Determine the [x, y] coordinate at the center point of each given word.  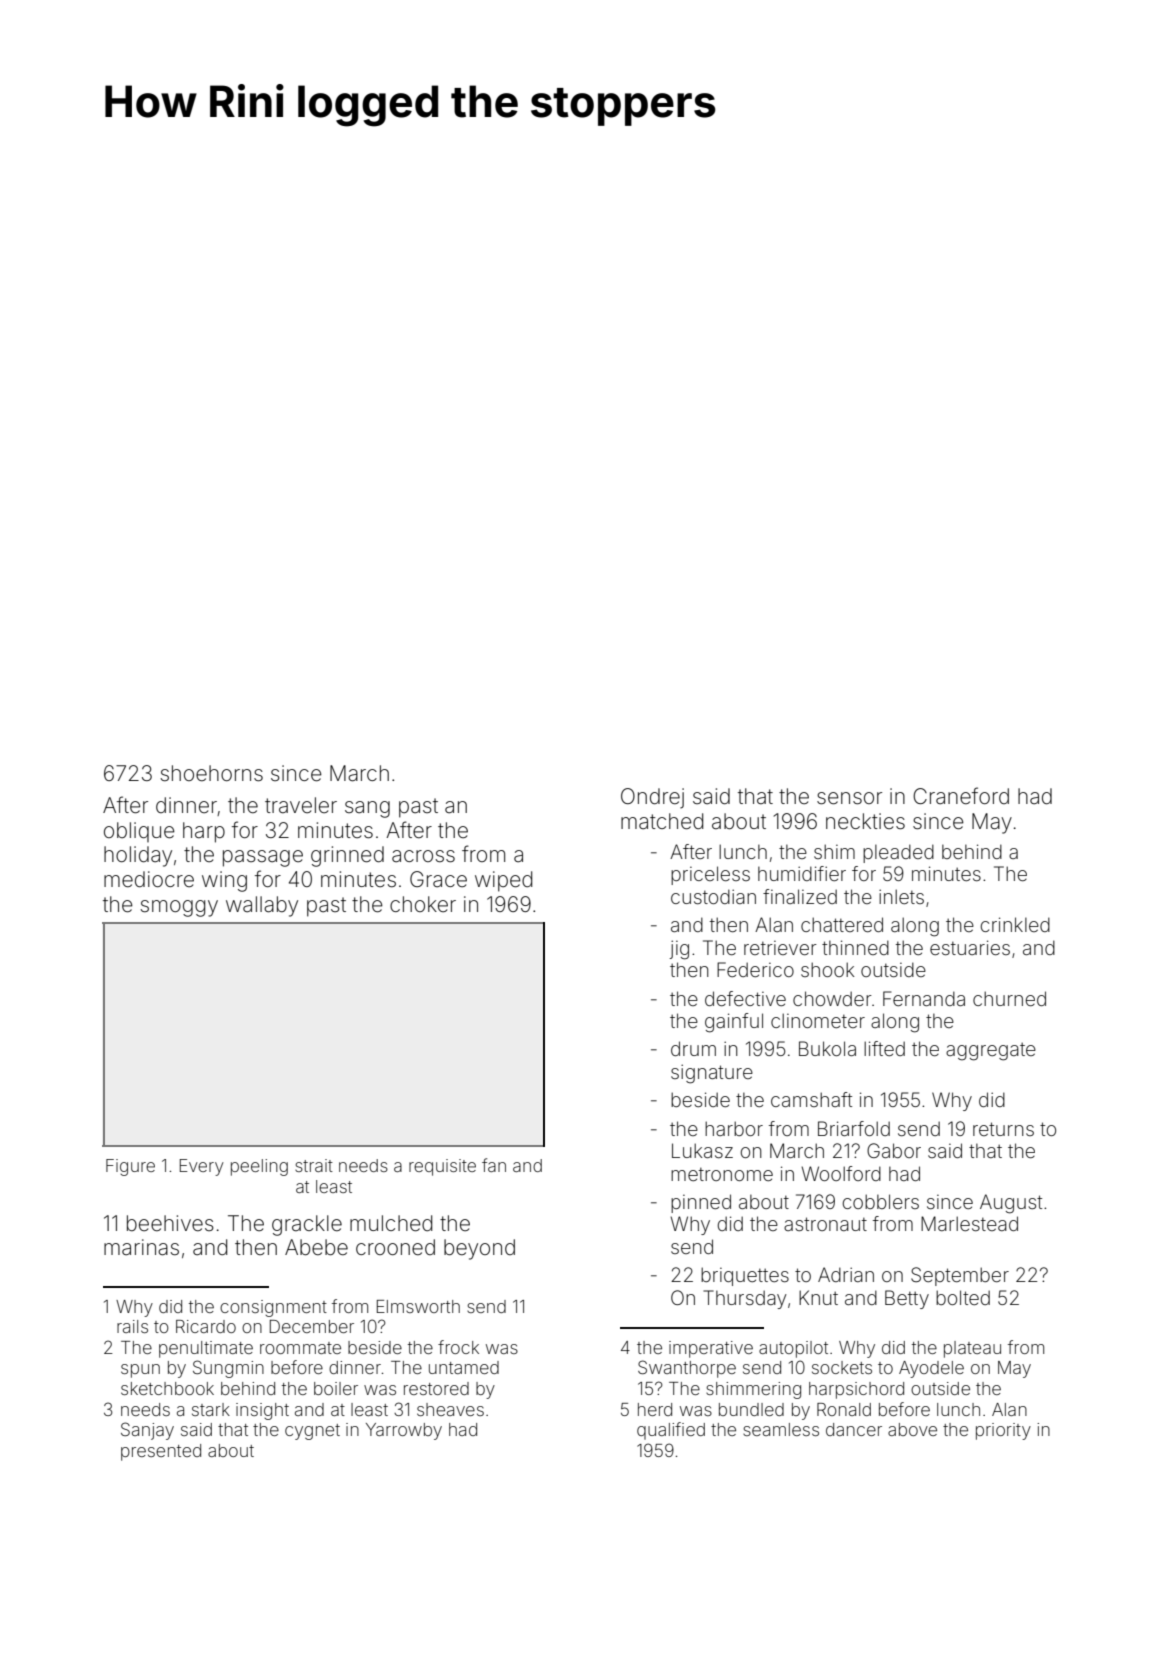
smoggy [179, 908]
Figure [130, 1167]
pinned [701, 1203]
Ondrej [652, 798]
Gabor [894, 1150]
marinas [141, 1247]
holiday [138, 856]
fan [494, 1165]
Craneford [961, 796]
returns [1003, 1129]
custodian [713, 896]
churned [1009, 998]
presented [161, 1452]
